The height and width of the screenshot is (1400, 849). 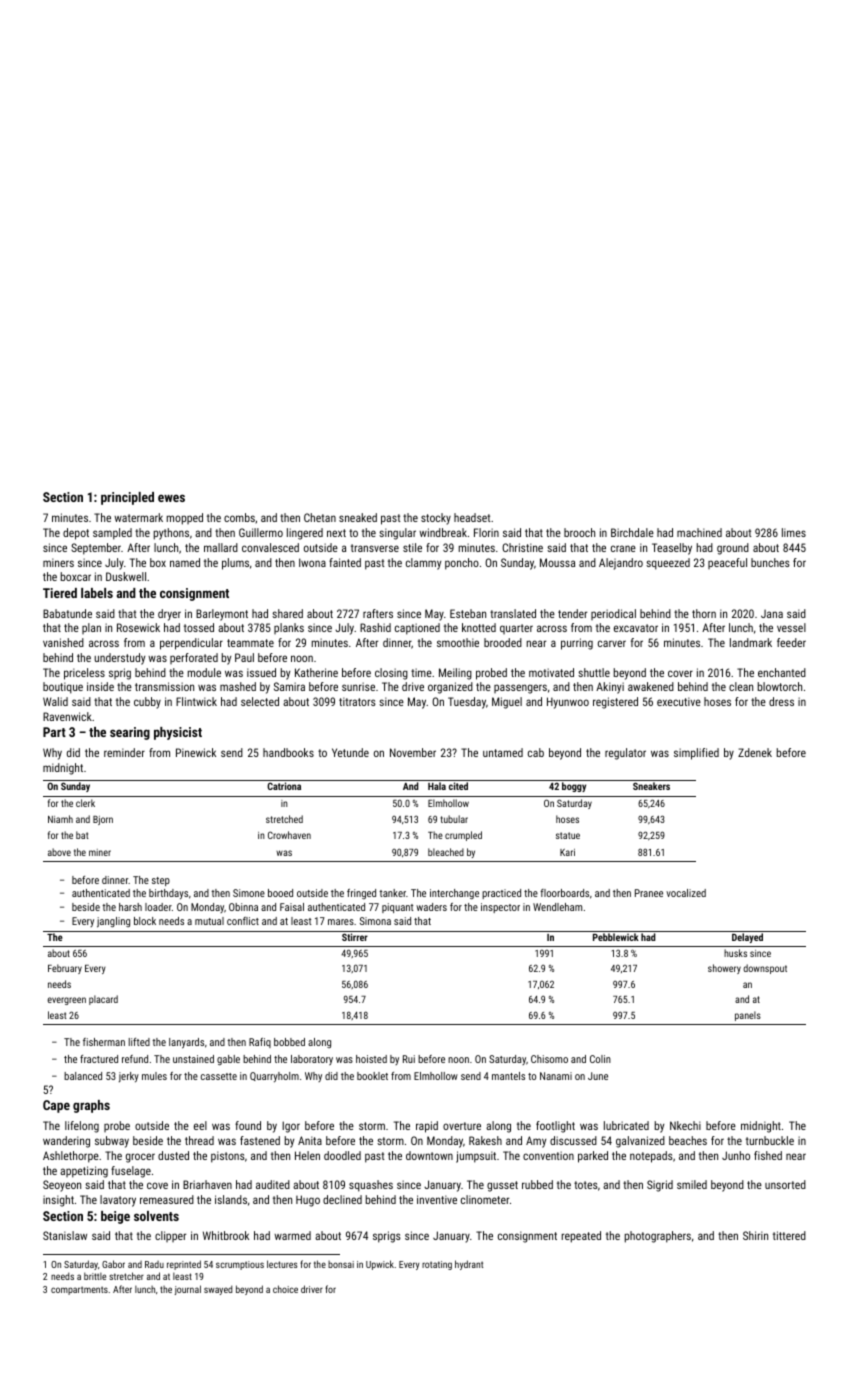 What do you see at coordinates (99, 1059) in the screenshot?
I see `fractured` at bounding box center [99, 1059].
